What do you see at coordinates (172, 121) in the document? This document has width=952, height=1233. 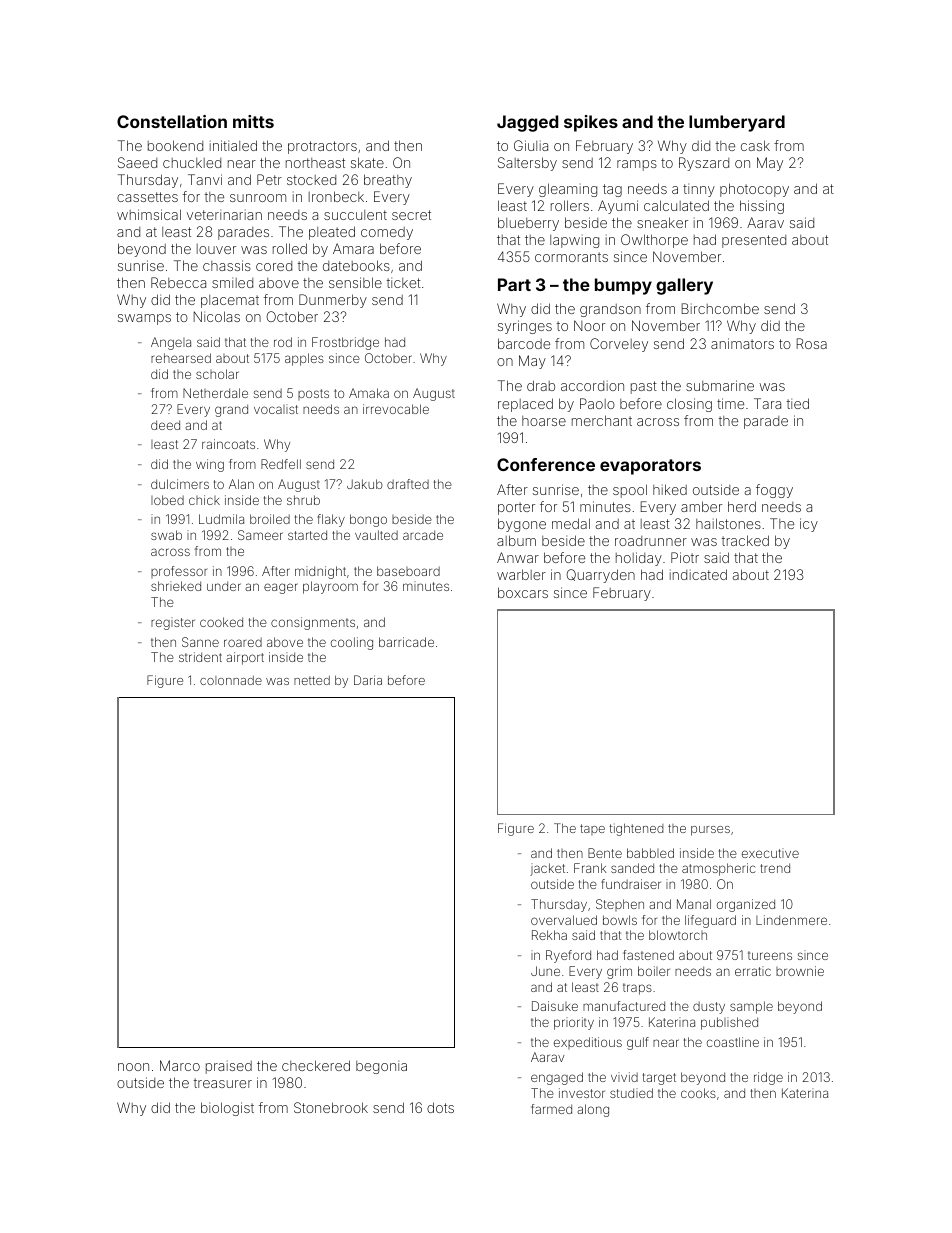 I see `Constellation` at bounding box center [172, 121].
